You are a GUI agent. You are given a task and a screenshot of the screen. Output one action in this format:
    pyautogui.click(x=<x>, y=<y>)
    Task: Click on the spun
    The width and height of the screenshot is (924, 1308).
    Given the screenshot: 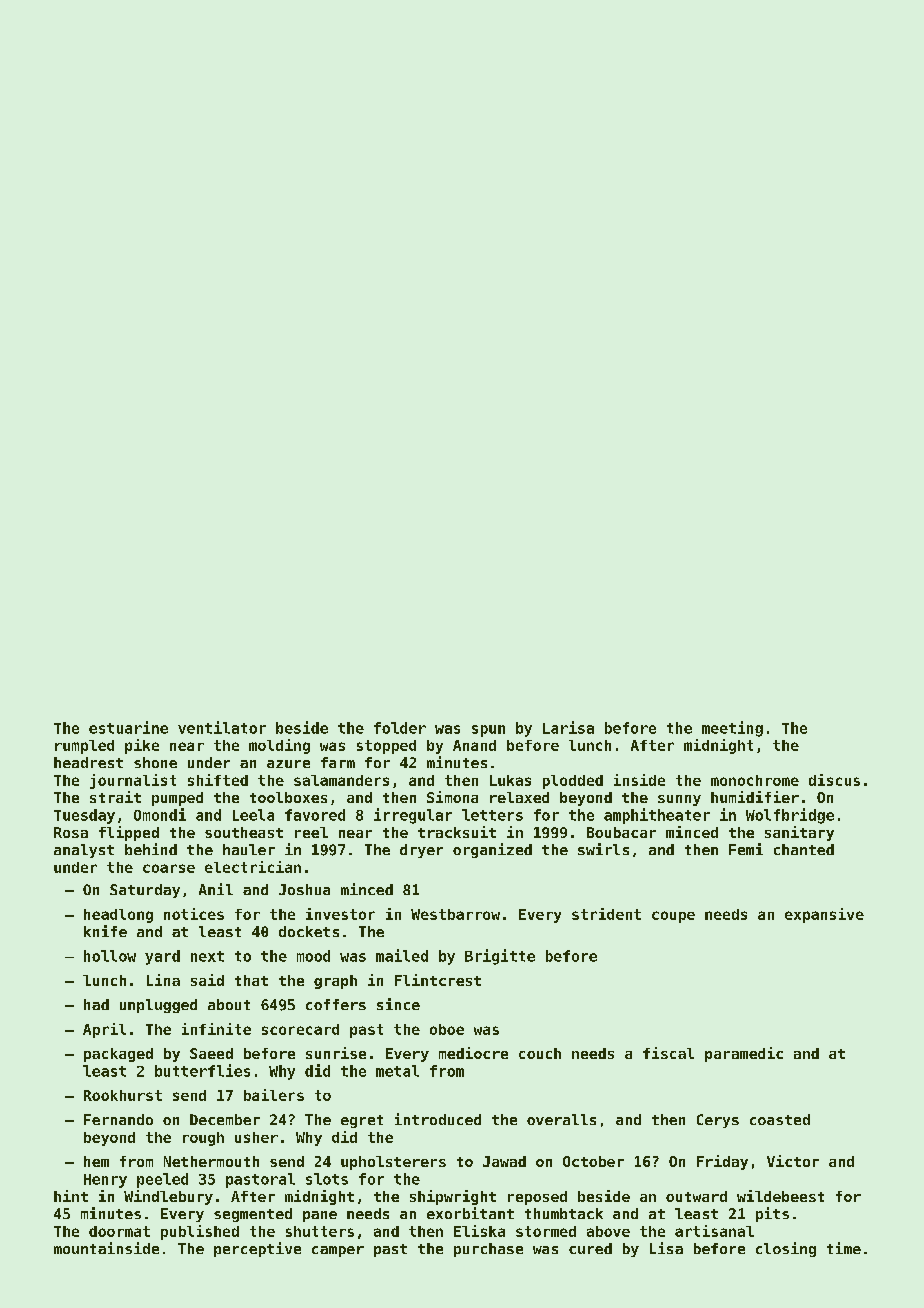 What is the action you would take?
    pyautogui.click(x=488, y=731)
